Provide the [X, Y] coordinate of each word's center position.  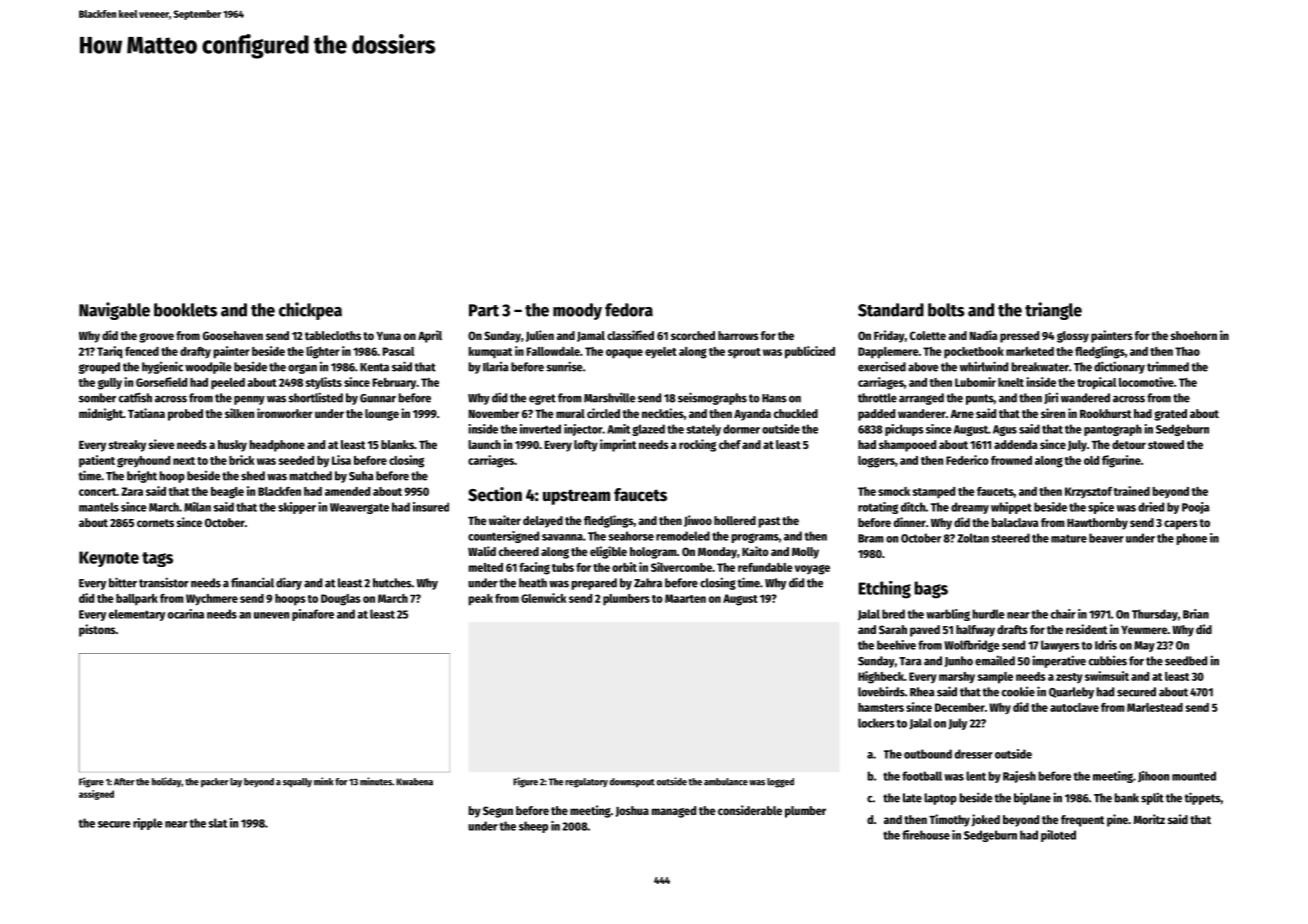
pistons [97, 630]
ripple [148, 824]
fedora [629, 310]
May [1144, 646]
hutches [392, 583]
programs [755, 538]
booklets [185, 310]
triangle [1053, 311]
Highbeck [881, 677]
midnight [101, 414]
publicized [810, 352]
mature [1069, 539]
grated [1170, 415]
